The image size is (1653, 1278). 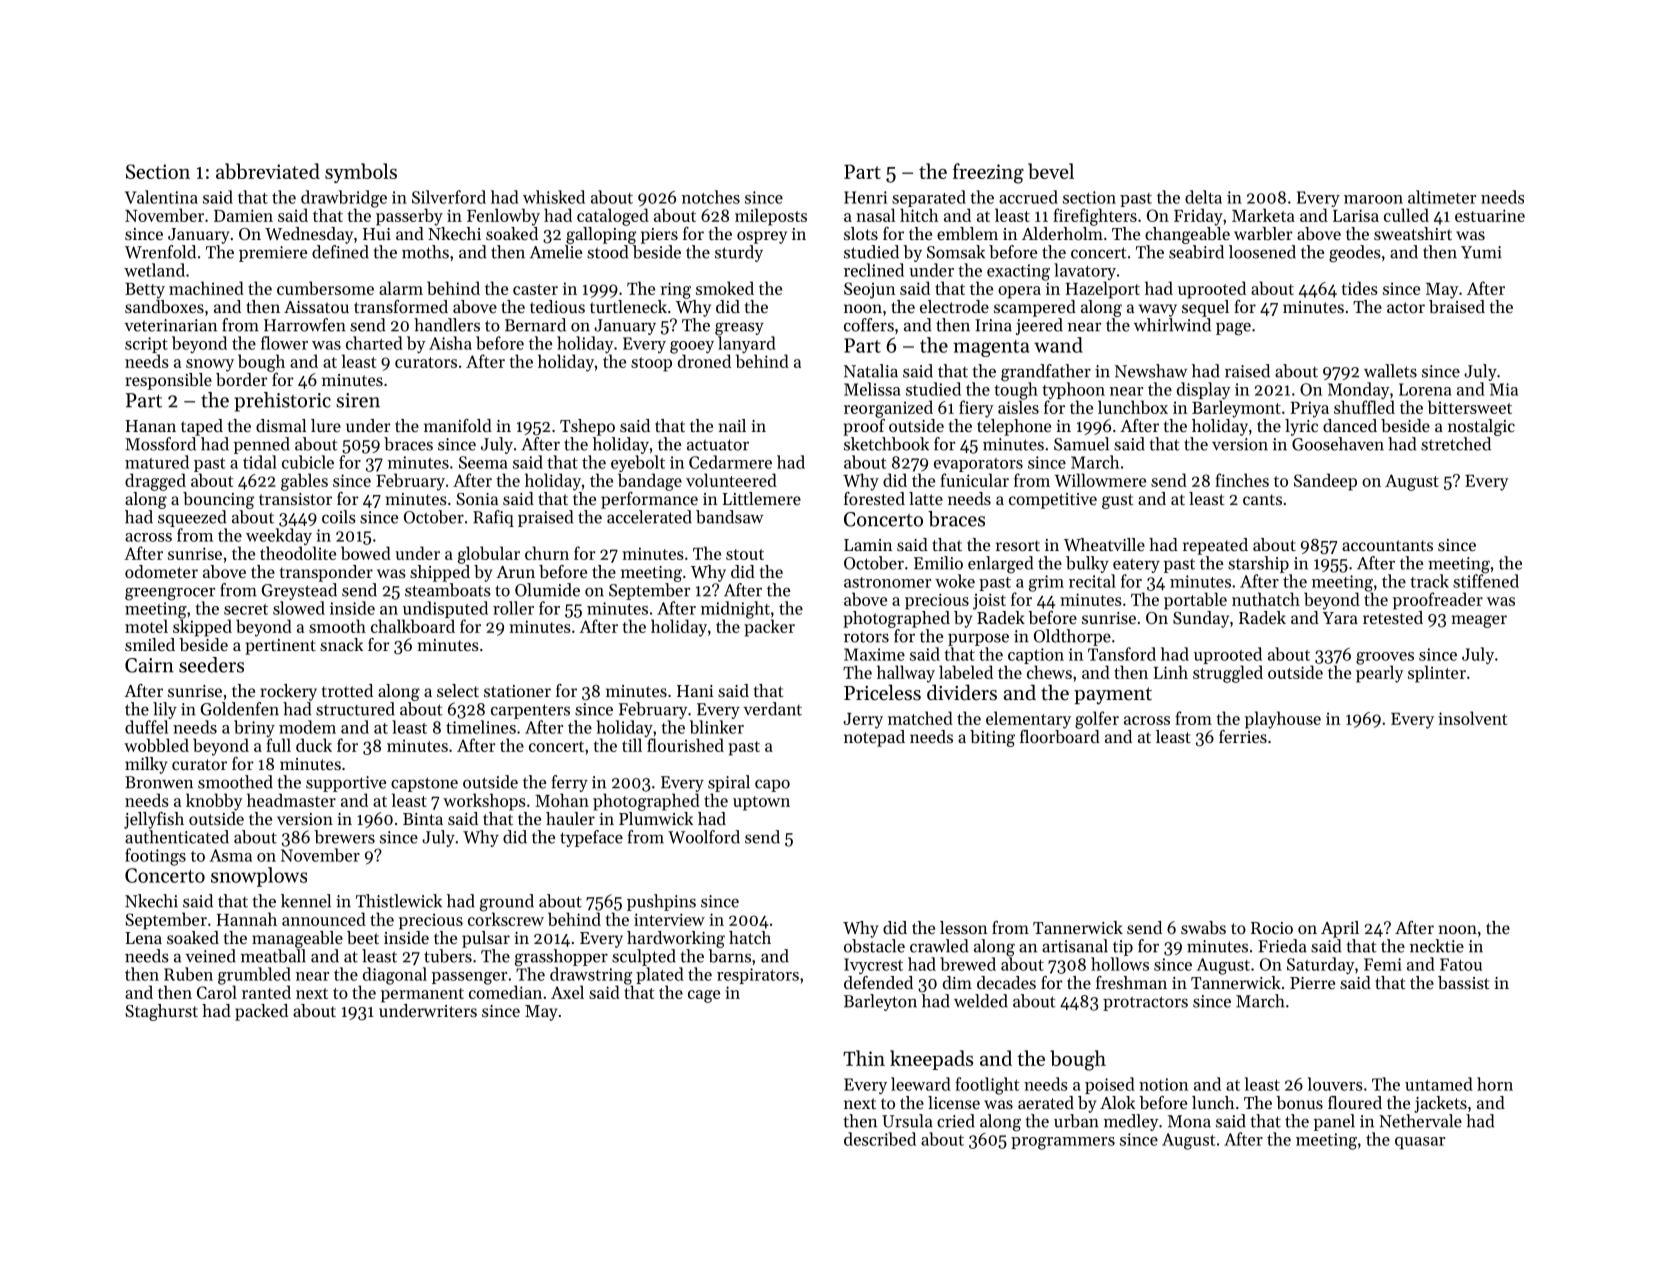 I want to click on necktie, so click(x=1437, y=946).
